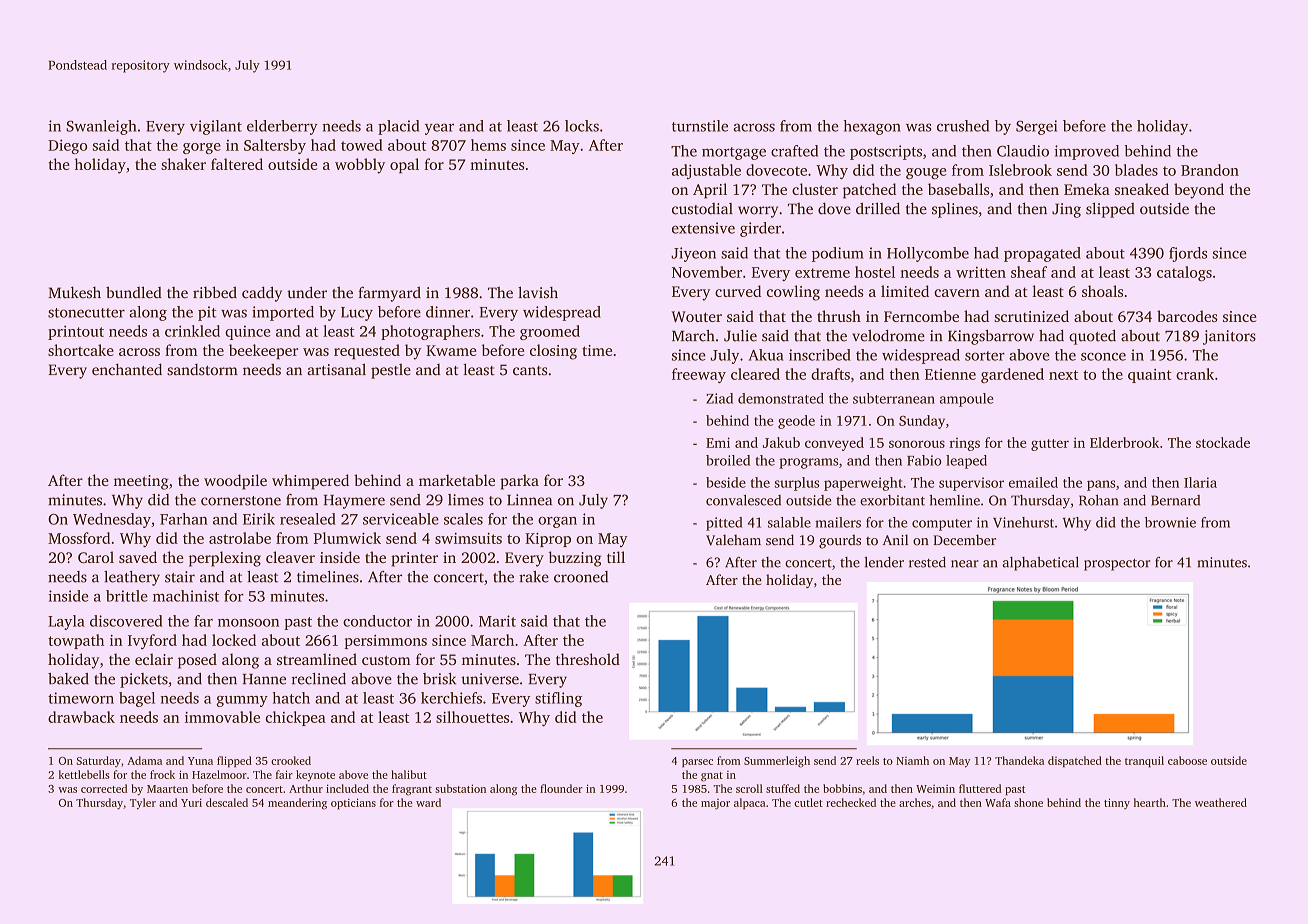  What do you see at coordinates (192, 331) in the page?
I see `crinkled` at bounding box center [192, 331].
